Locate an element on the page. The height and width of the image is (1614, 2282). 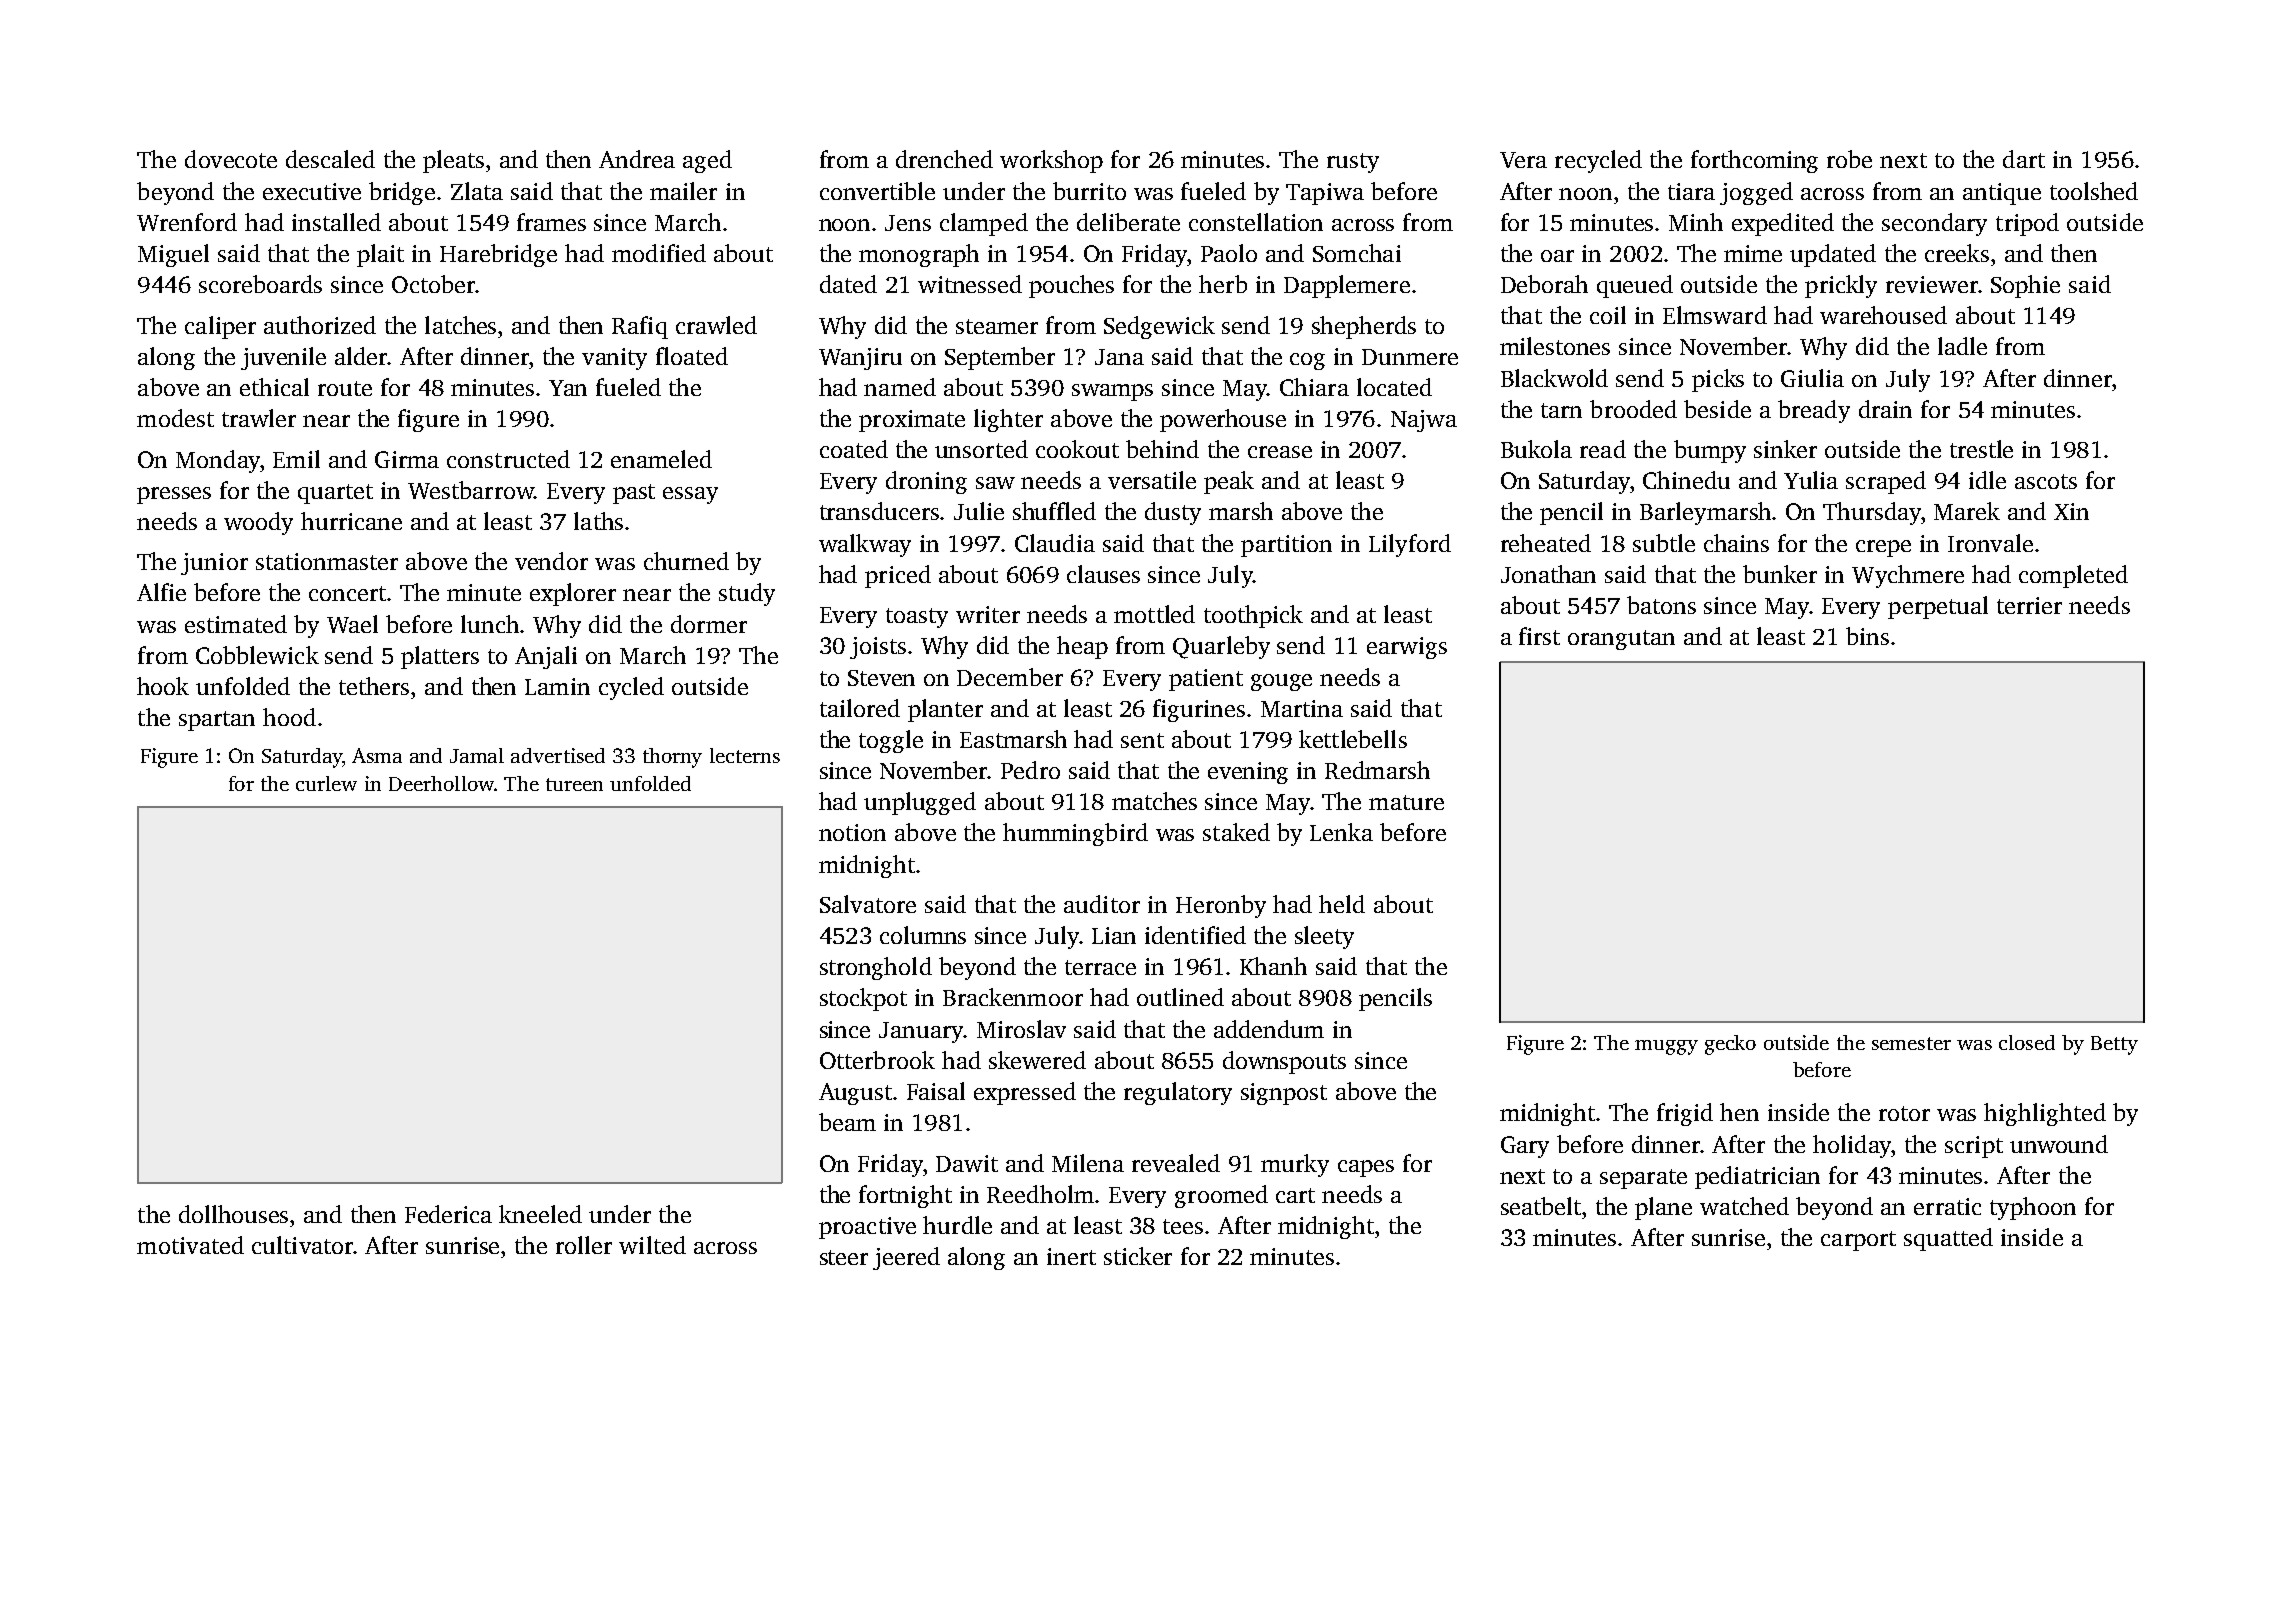
pleats is located at coordinates (453, 161).
